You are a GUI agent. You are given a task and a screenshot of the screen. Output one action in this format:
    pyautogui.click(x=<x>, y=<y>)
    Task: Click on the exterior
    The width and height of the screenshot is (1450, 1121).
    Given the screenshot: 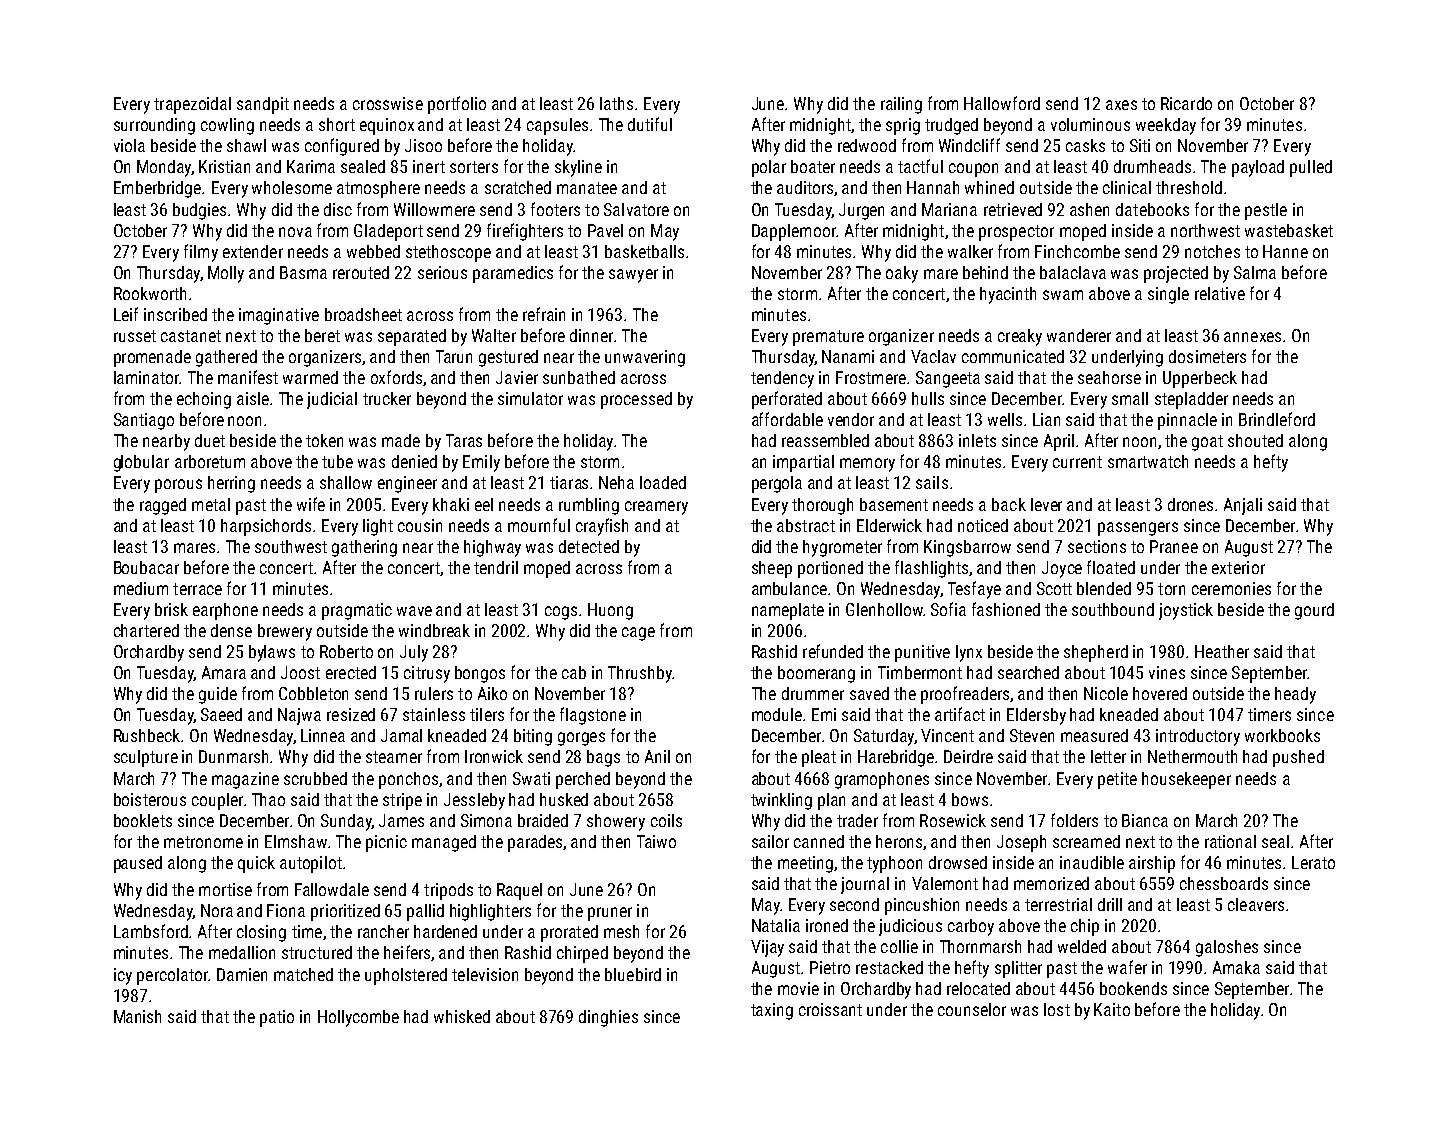 What is the action you would take?
    pyautogui.click(x=1238, y=567)
